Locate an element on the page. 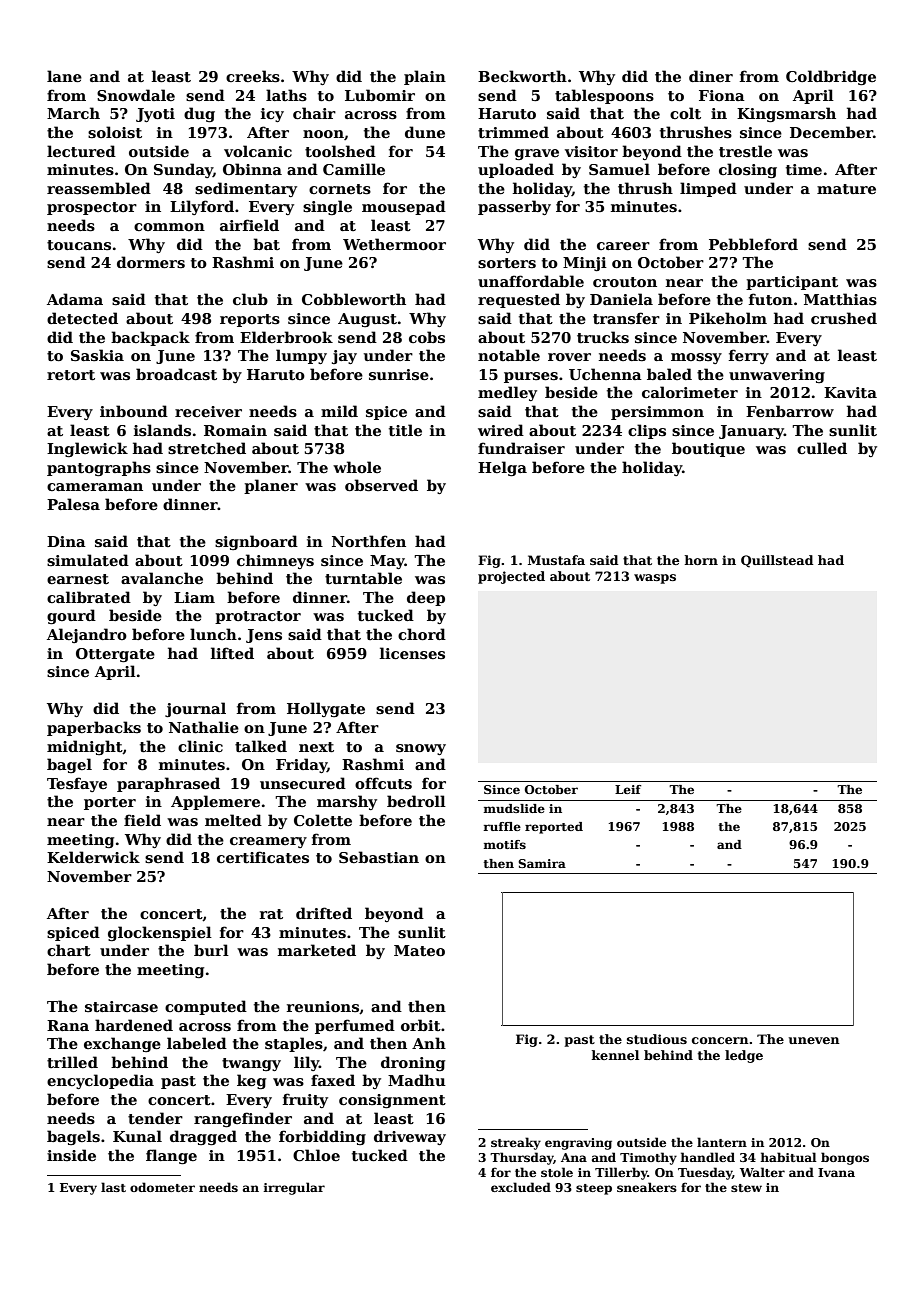 Image resolution: width=924 pixels, height=1308 pixels. March is located at coordinates (73, 113).
